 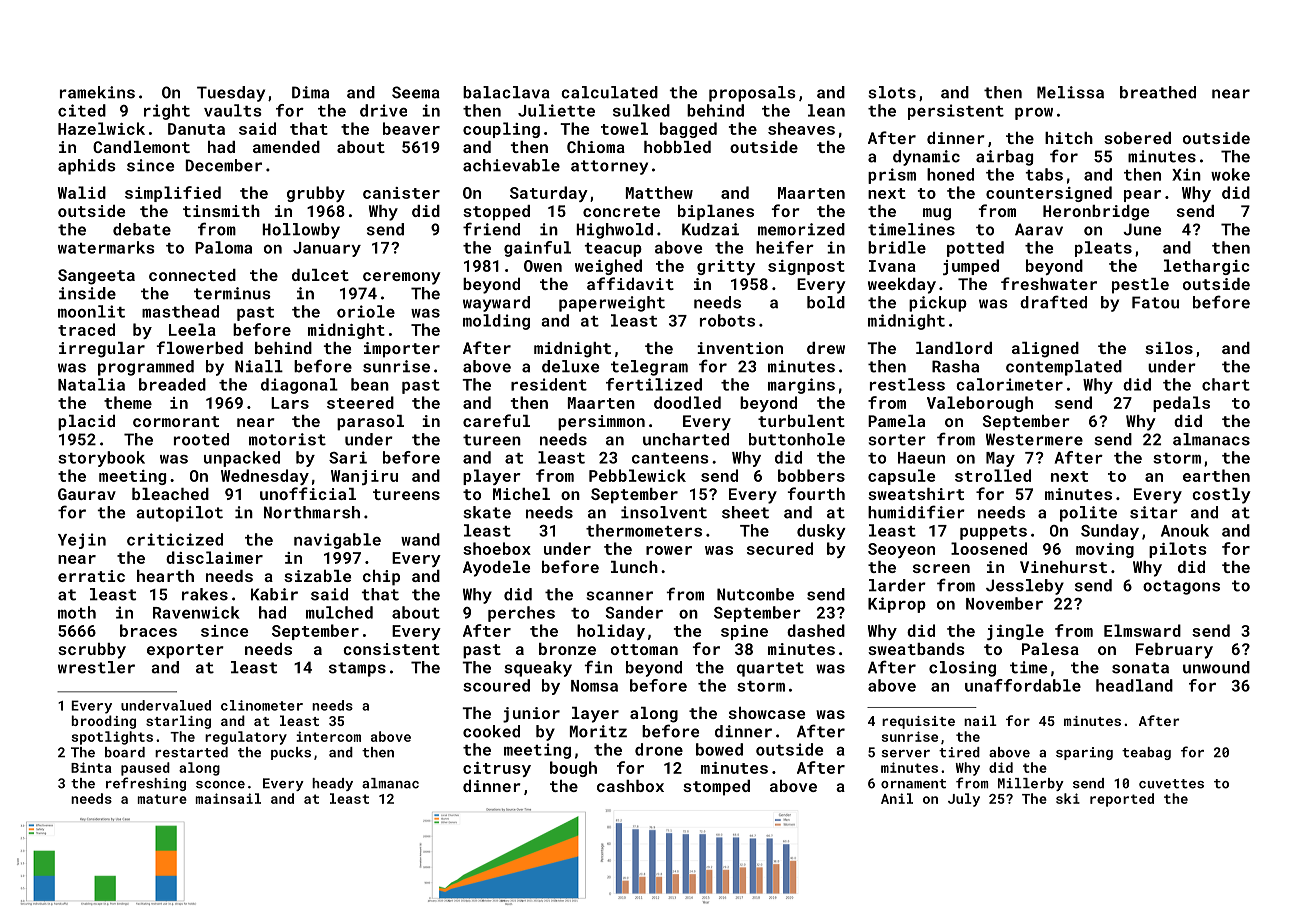 I want to click on Dima, so click(x=310, y=92).
